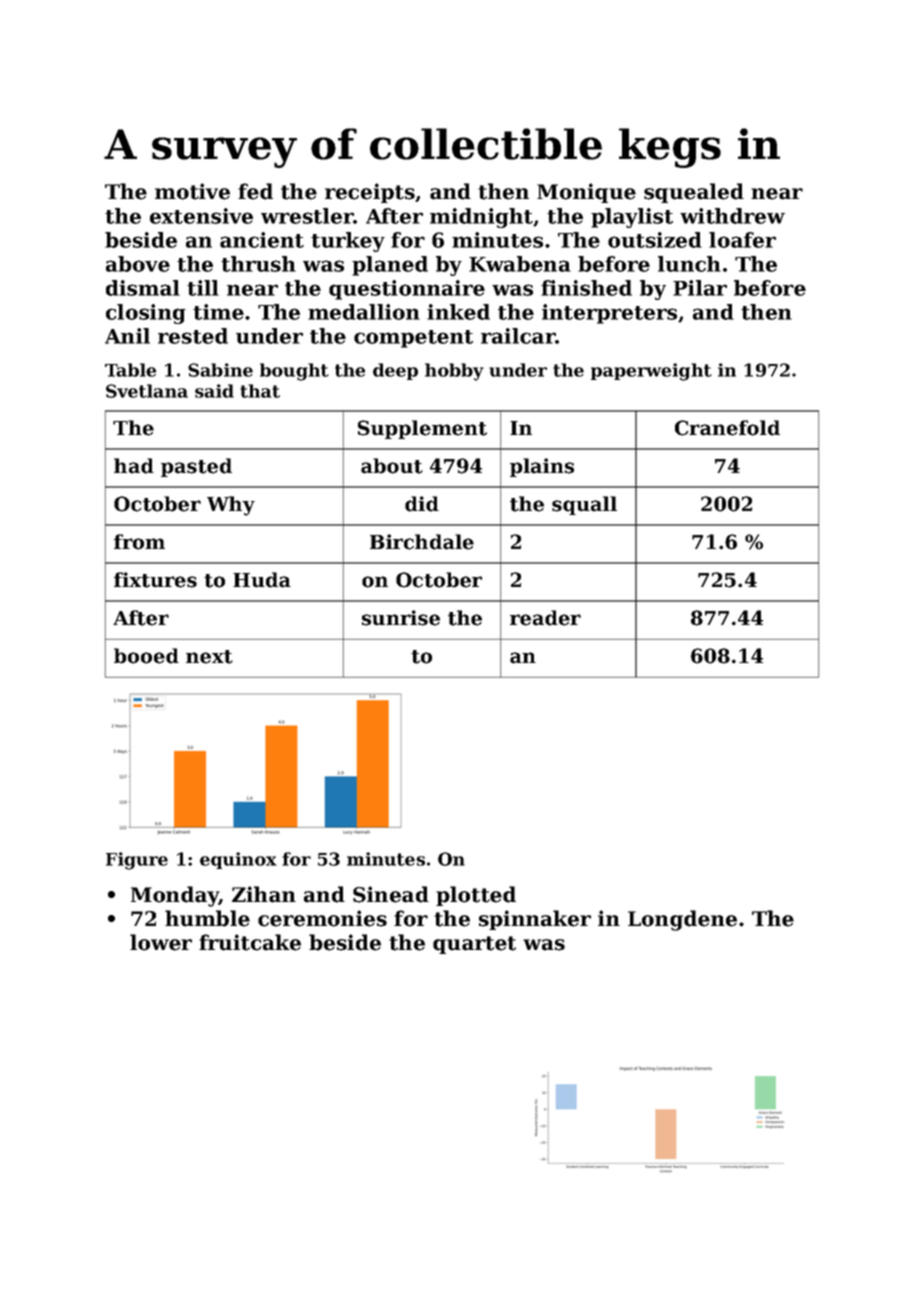 Image resolution: width=924 pixels, height=1308 pixels. What do you see at coordinates (137, 861) in the screenshot?
I see `Figure` at bounding box center [137, 861].
